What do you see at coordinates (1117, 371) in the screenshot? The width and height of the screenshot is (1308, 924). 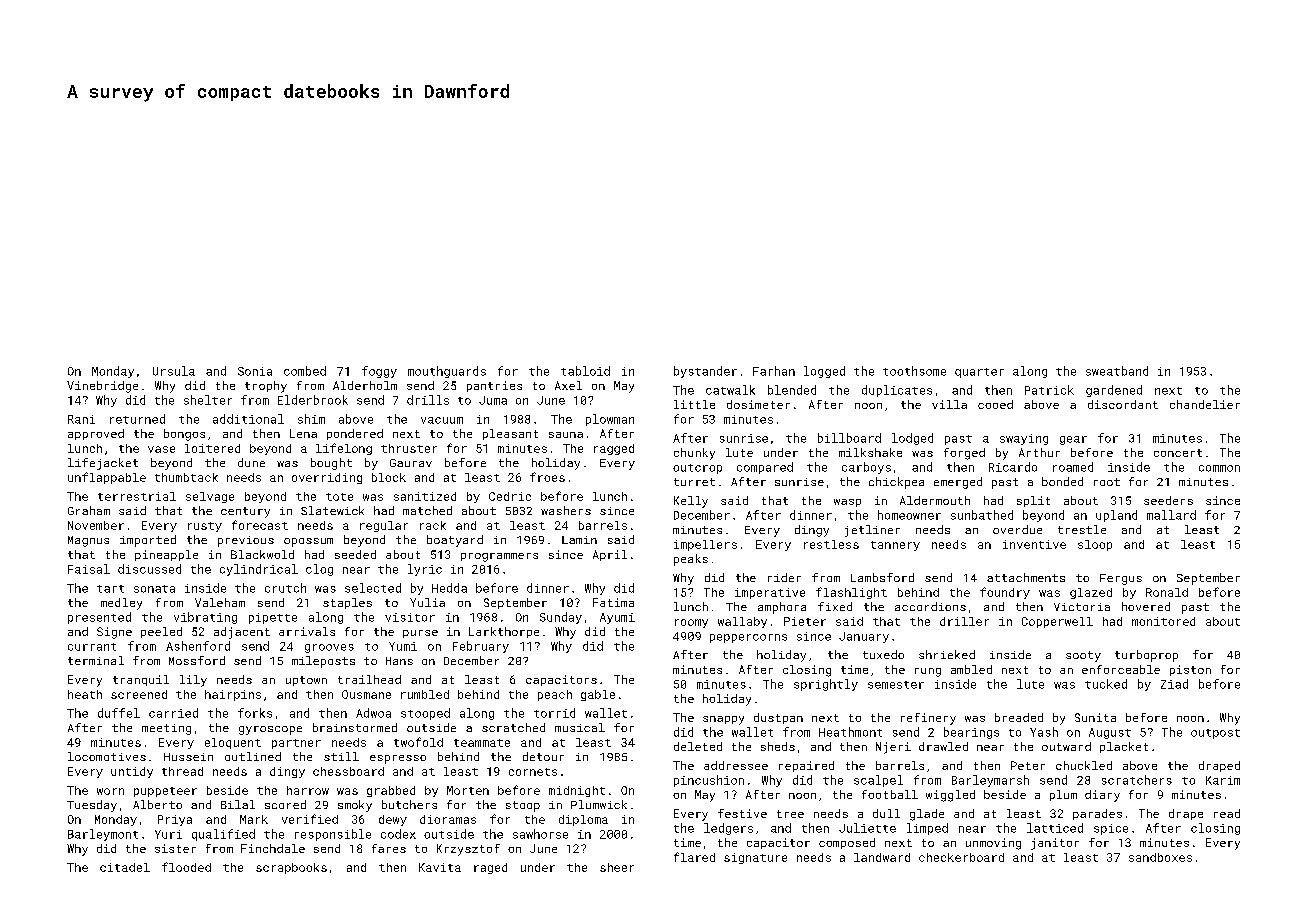 I see `sweatband` at bounding box center [1117, 371].
